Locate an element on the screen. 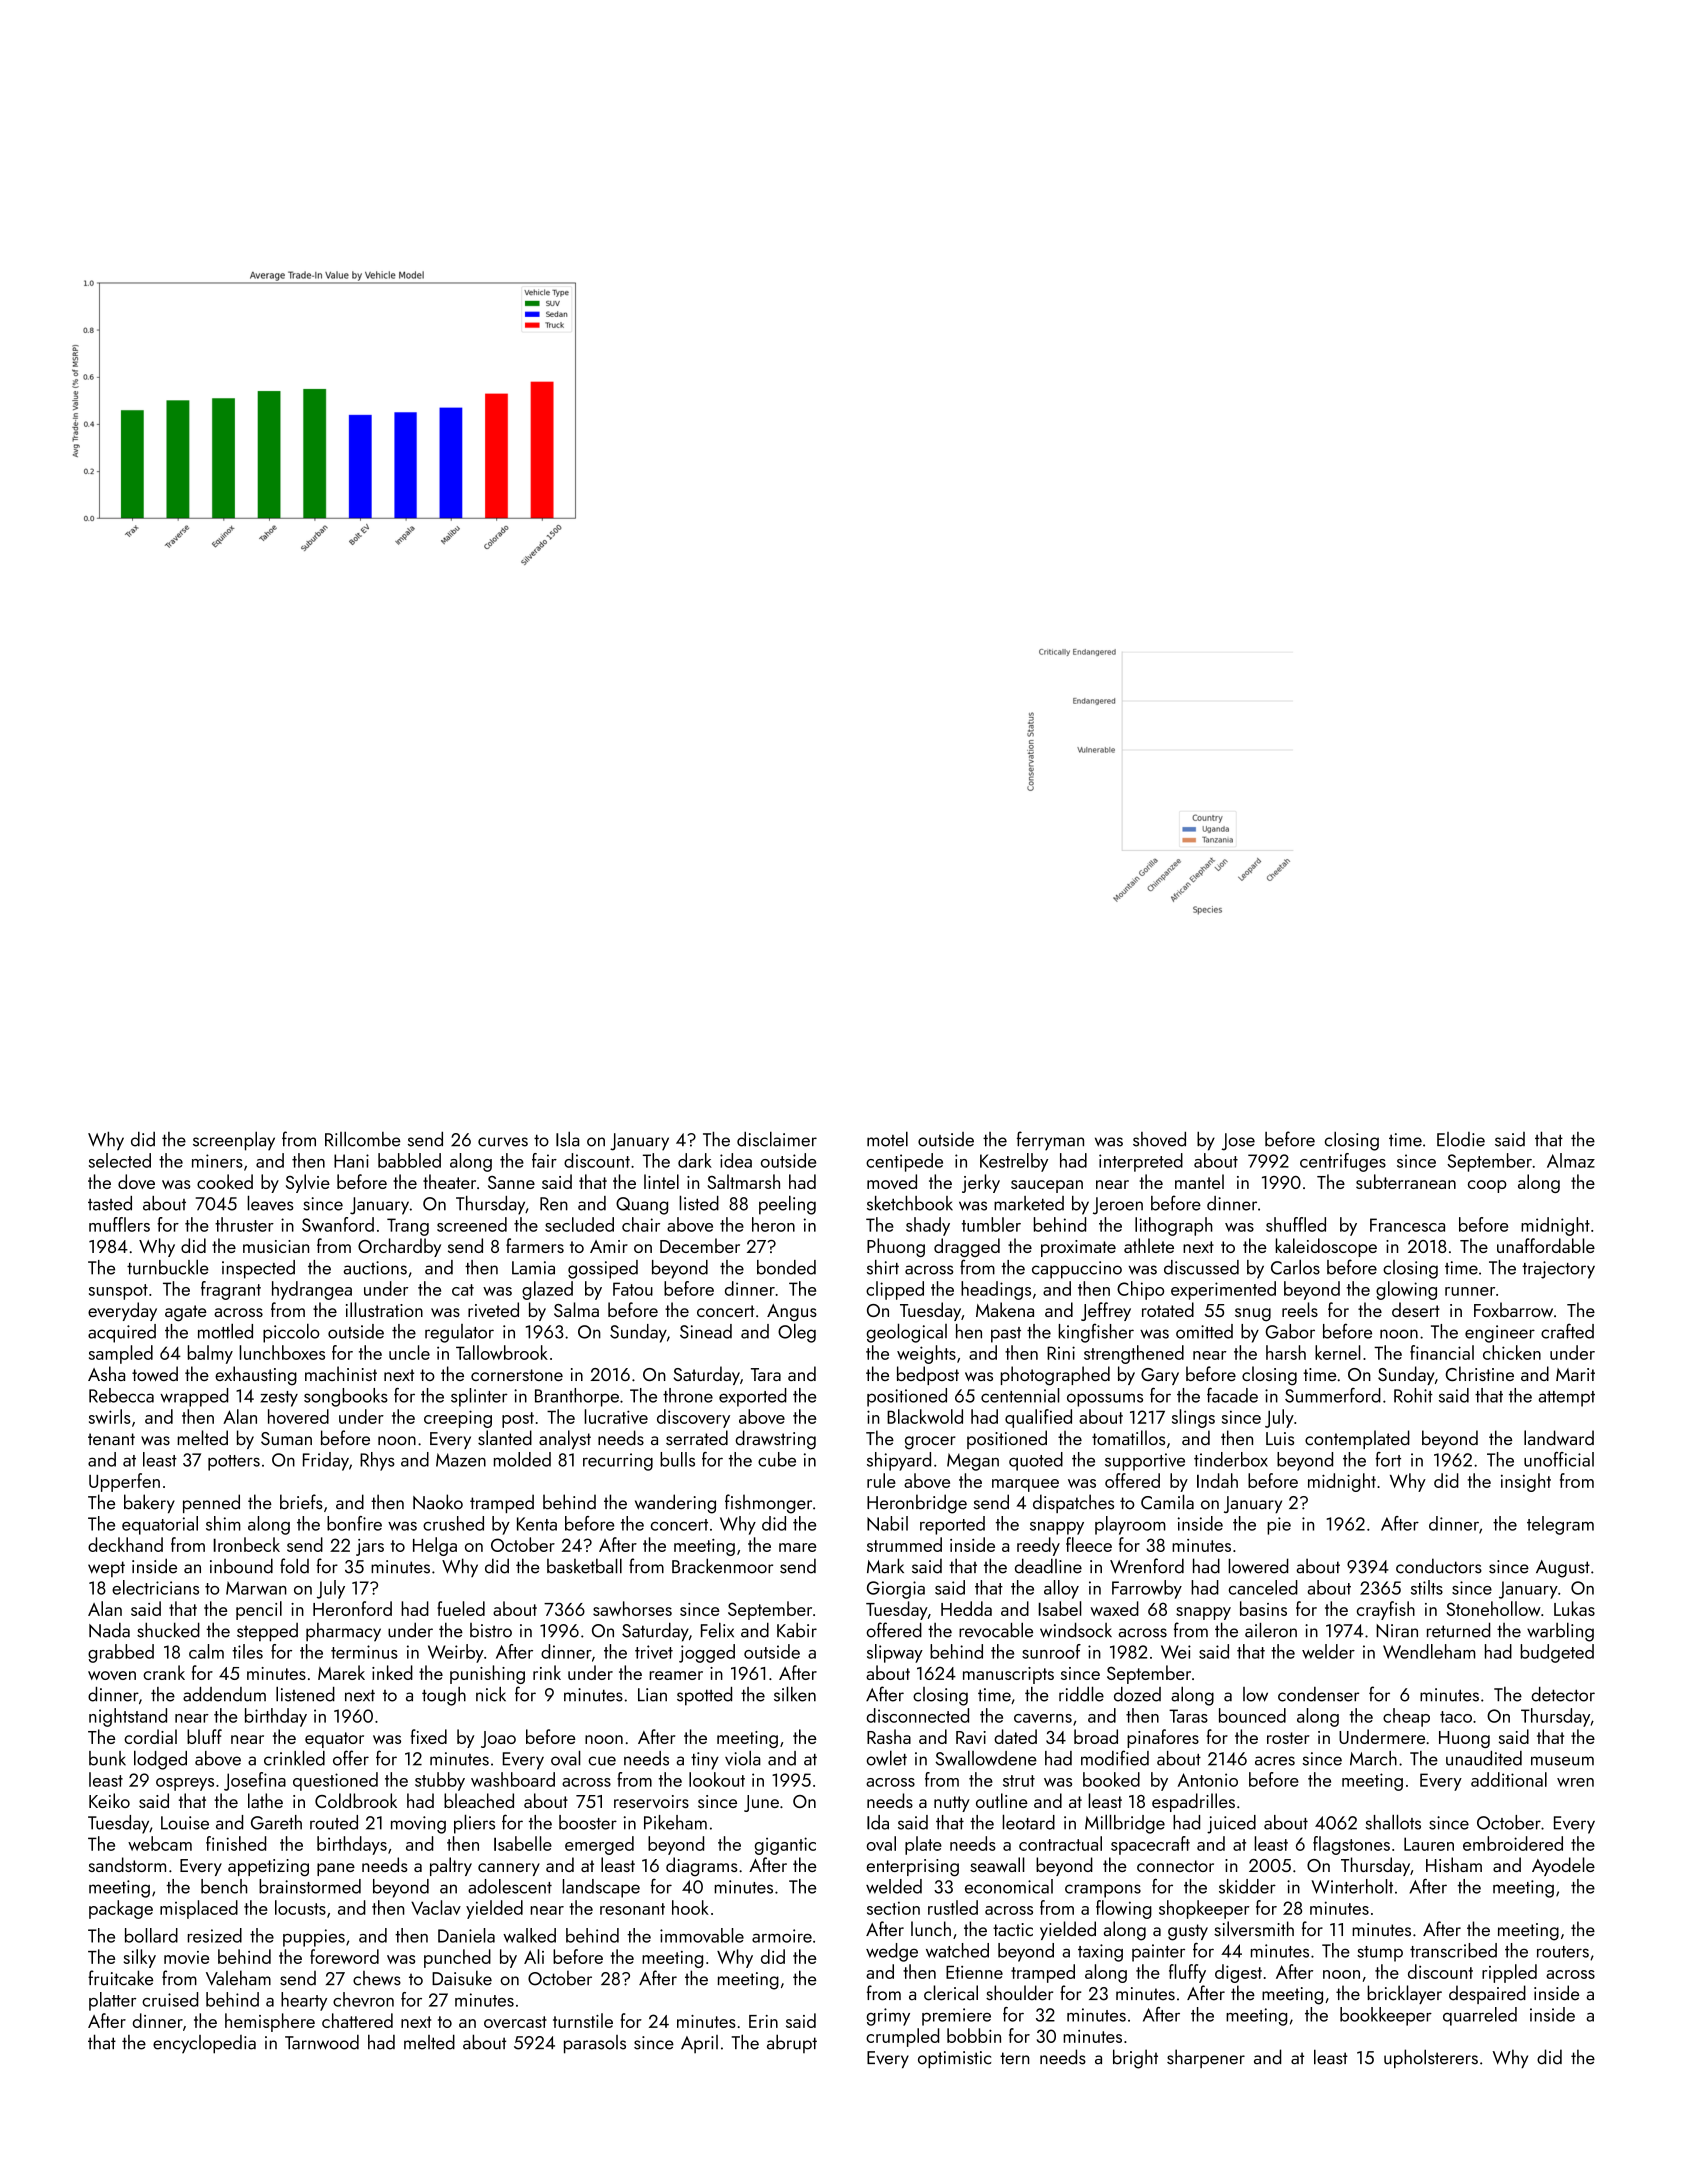 The width and height of the screenshot is (1683, 2178). taco is located at coordinates (1456, 1717).
